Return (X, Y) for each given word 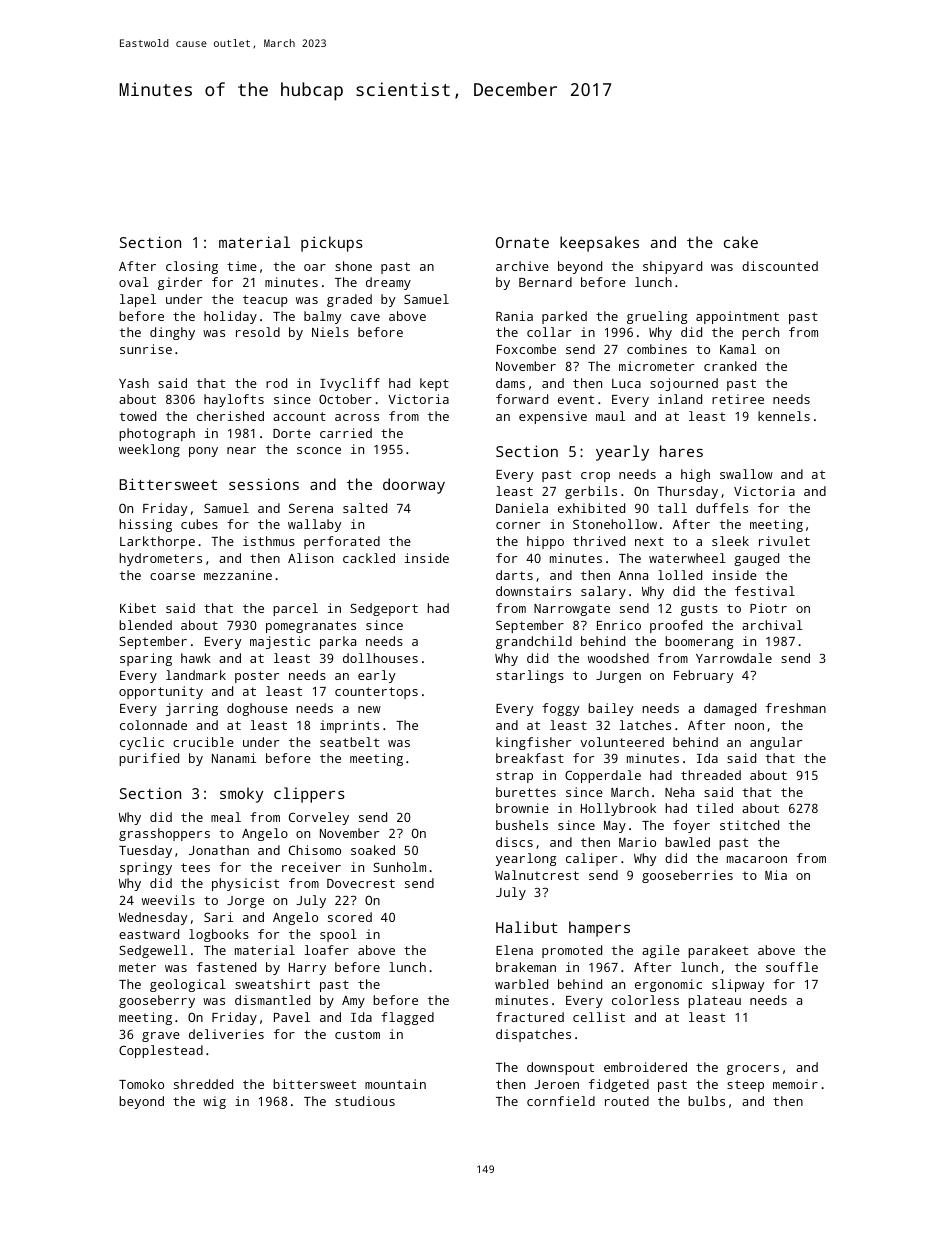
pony (203, 452)
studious (365, 1101)
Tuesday (145, 851)
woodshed (618, 658)
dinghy (172, 333)
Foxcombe (526, 349)
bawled (687, 842)
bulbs (706, 1101)
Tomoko (141, 1084)
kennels (784, 416)
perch (760, 333)
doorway (414, 486)
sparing (146, 659)
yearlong (526, 859)
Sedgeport (384, 609)
